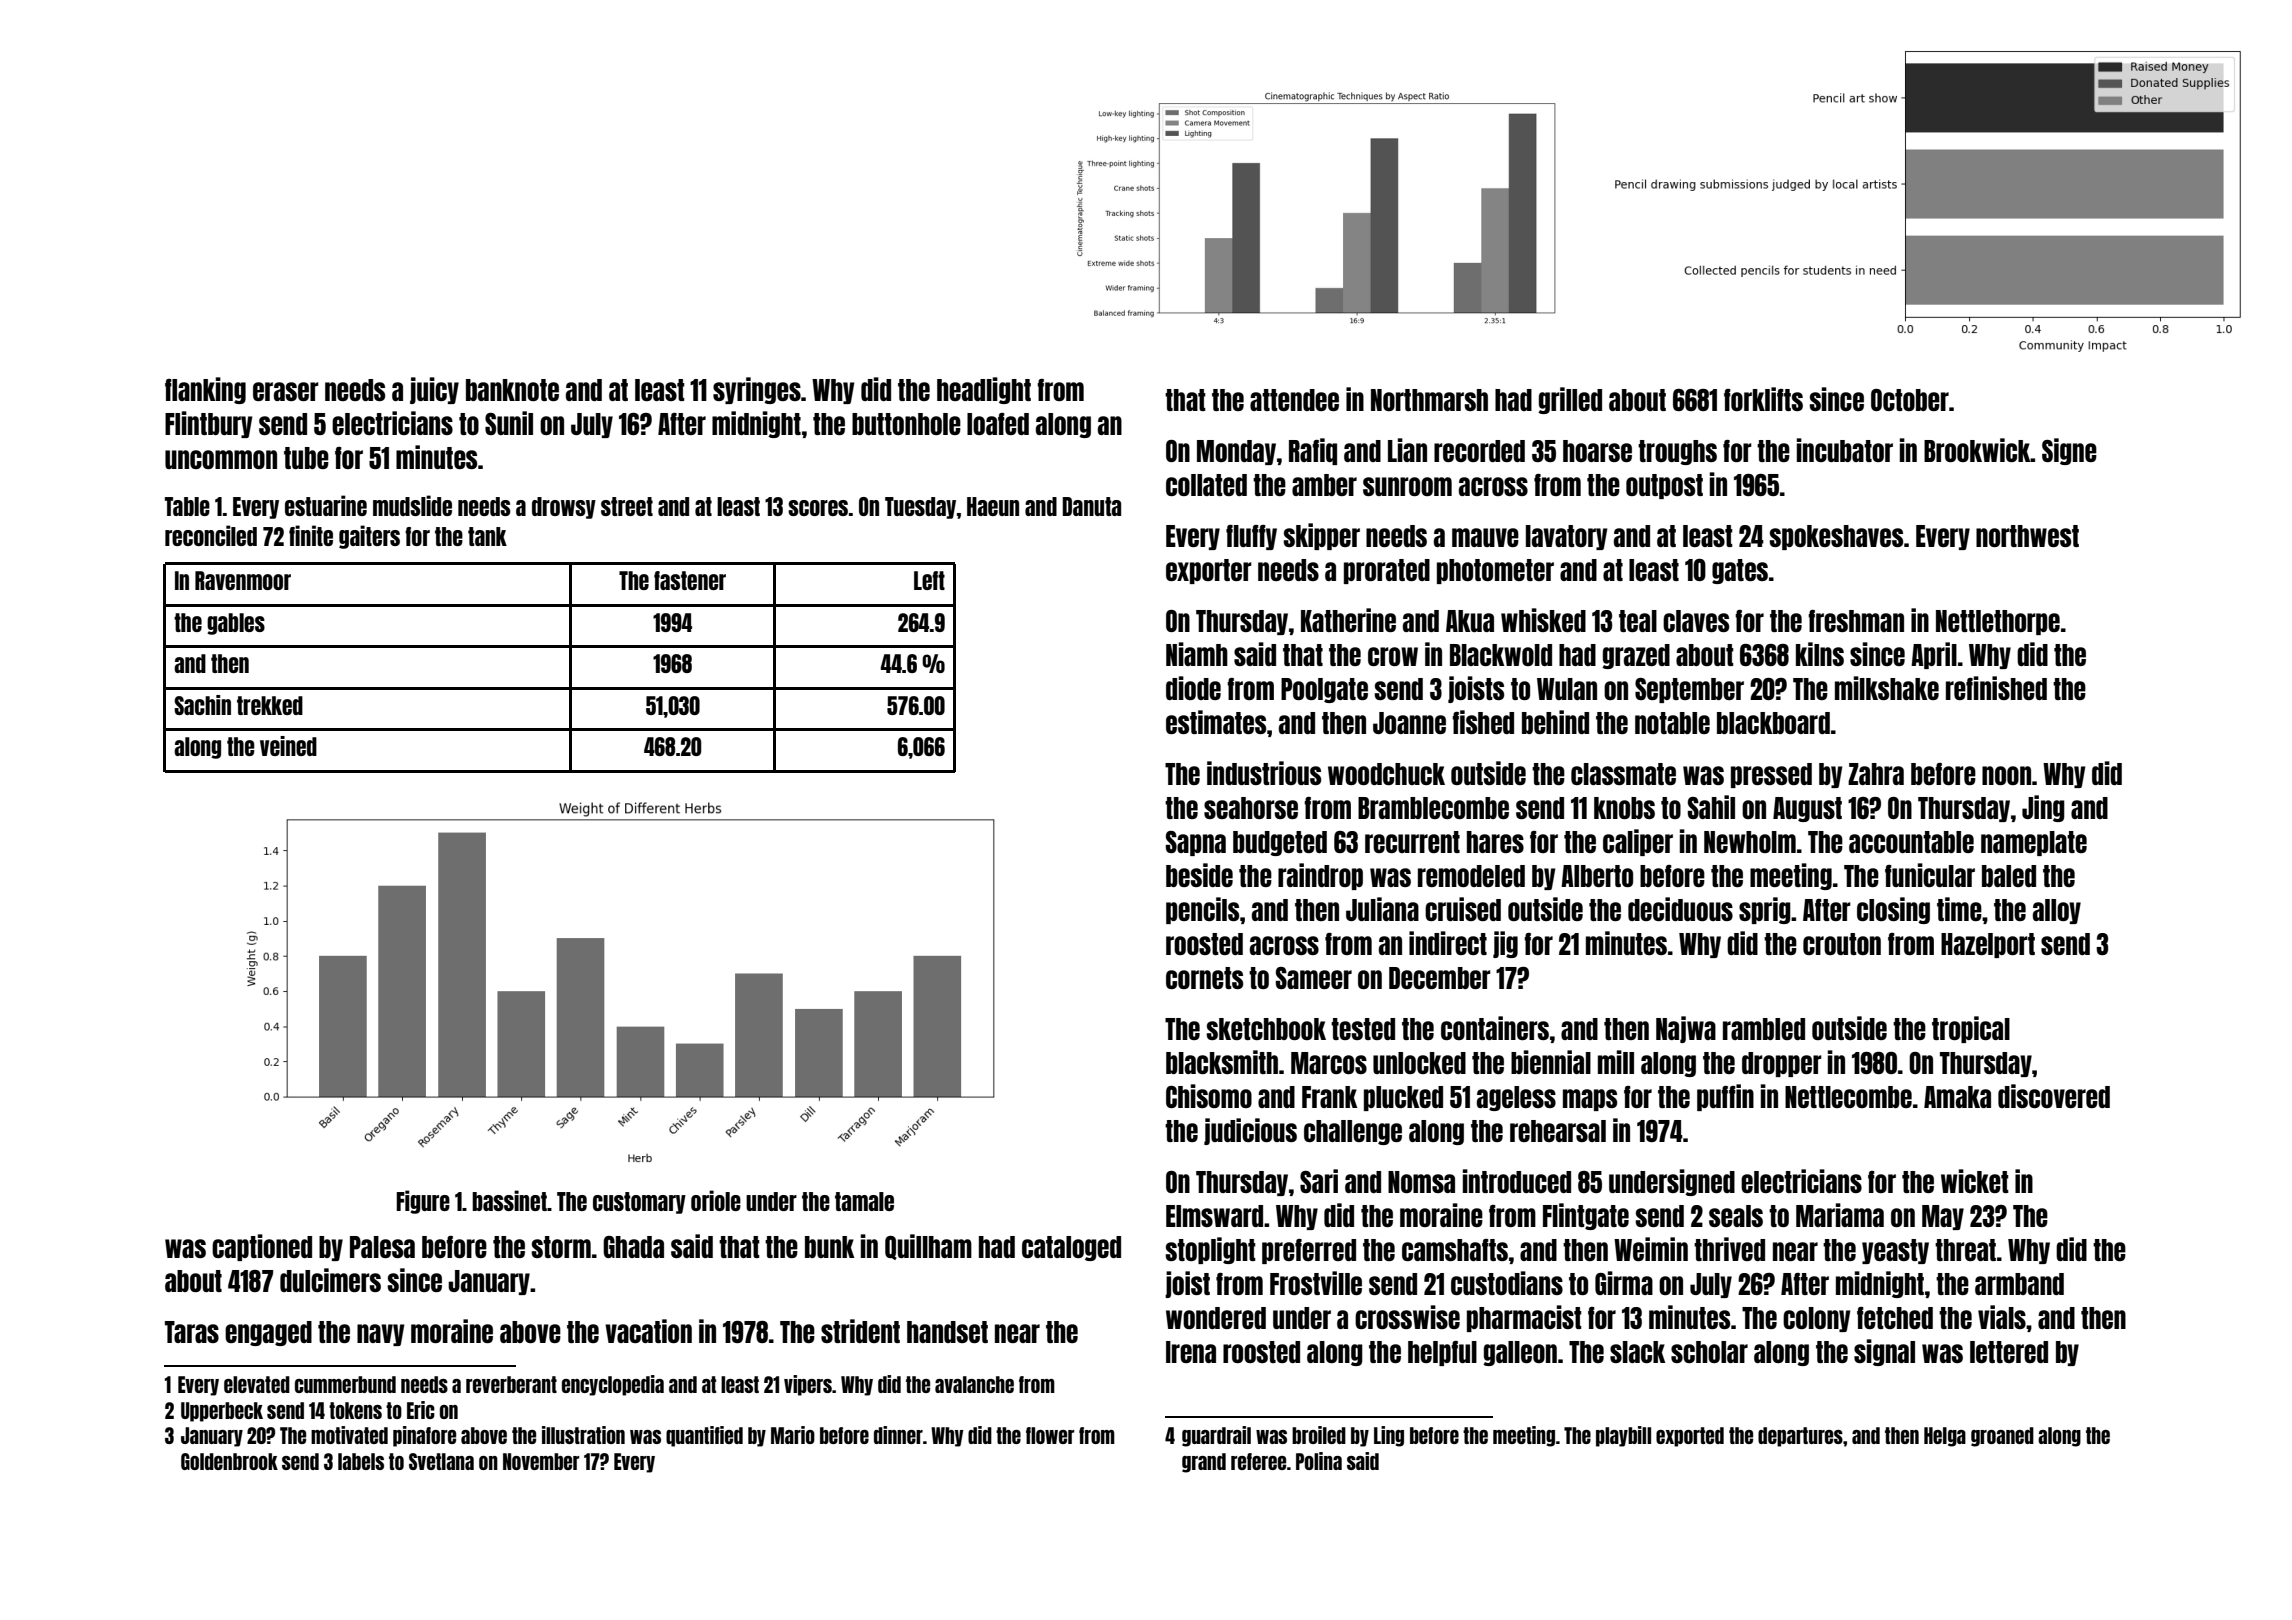  I want to click on Northmarsh, so click(1429, 400).
